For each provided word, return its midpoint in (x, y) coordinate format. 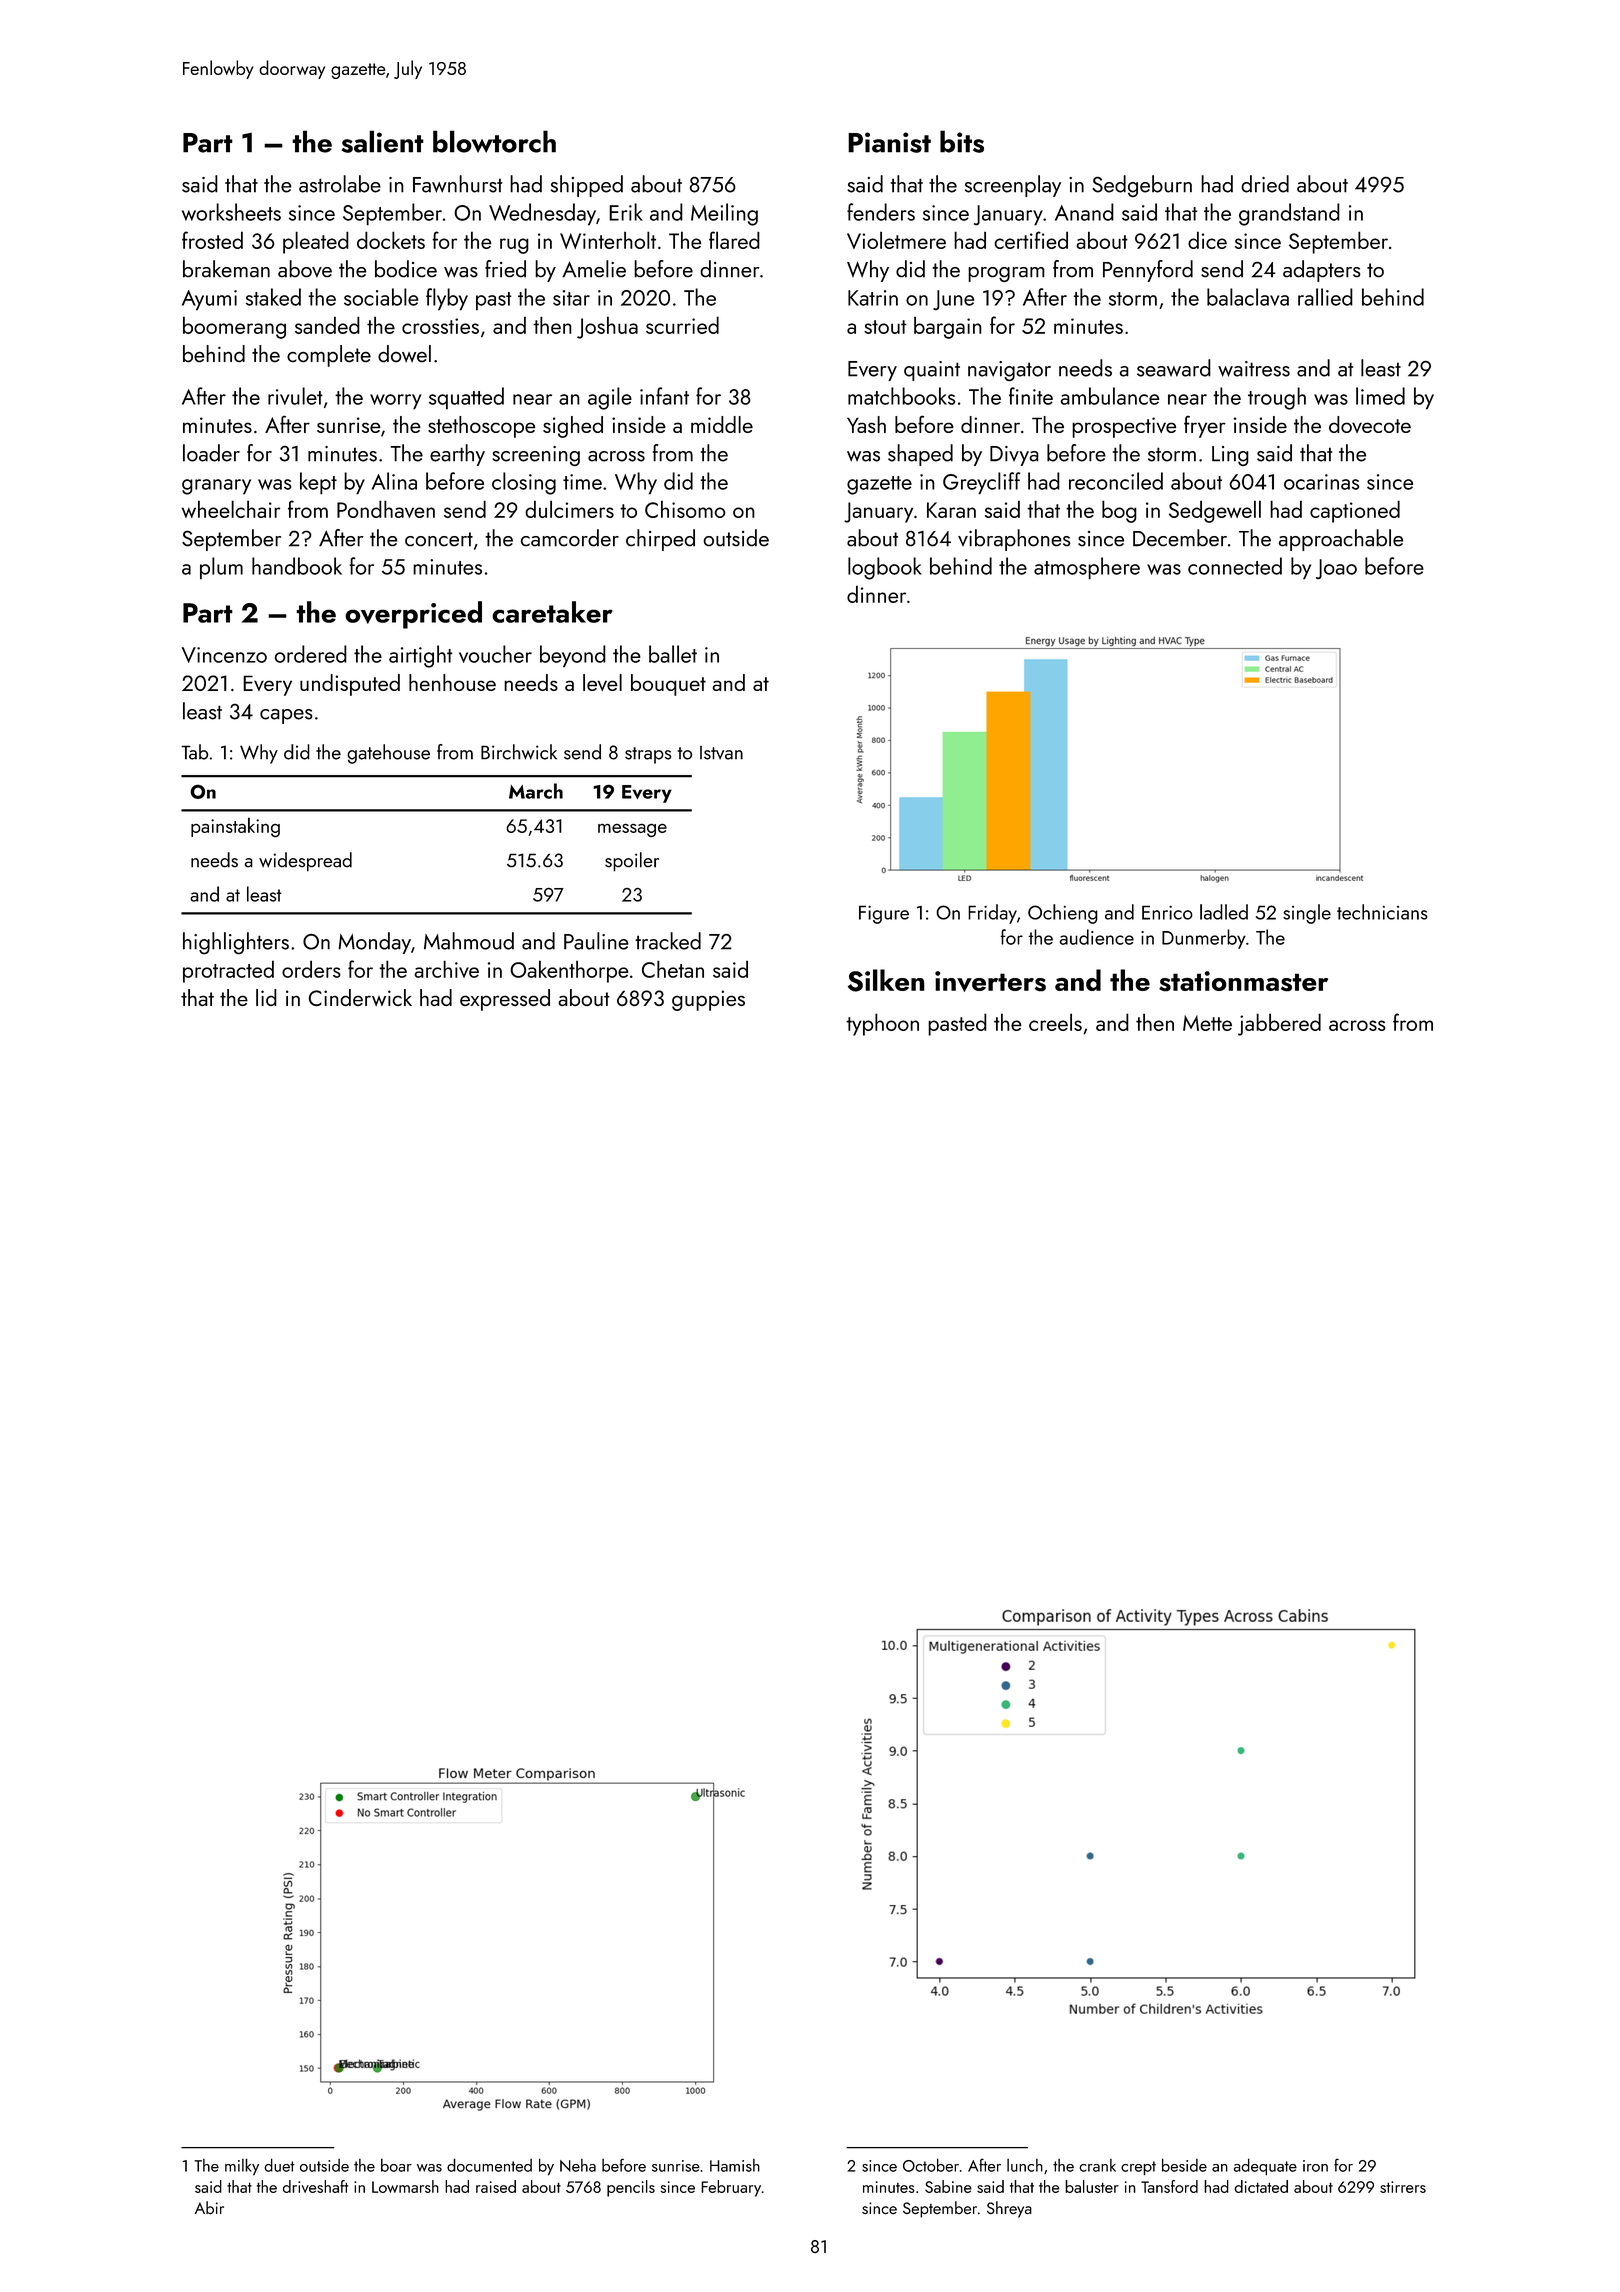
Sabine (948, 2186)
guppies (708, 1000)
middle (722, 424)
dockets (391, 240)
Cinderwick (360, 997)
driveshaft (315, 2186)
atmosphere (1087, 568)
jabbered (1279, 1024)
